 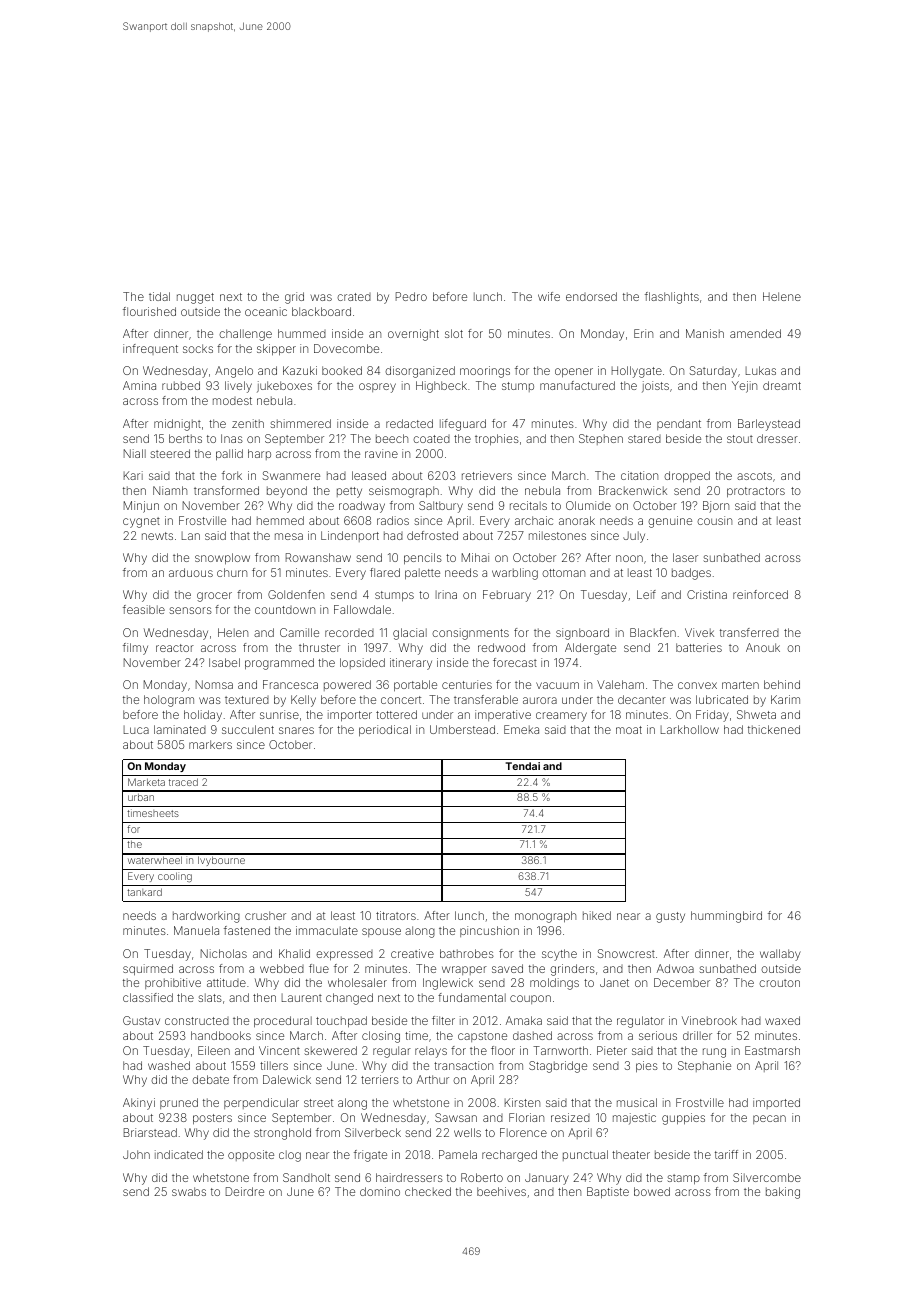 I want to click on Pedro, so click(x=411, y=296).
